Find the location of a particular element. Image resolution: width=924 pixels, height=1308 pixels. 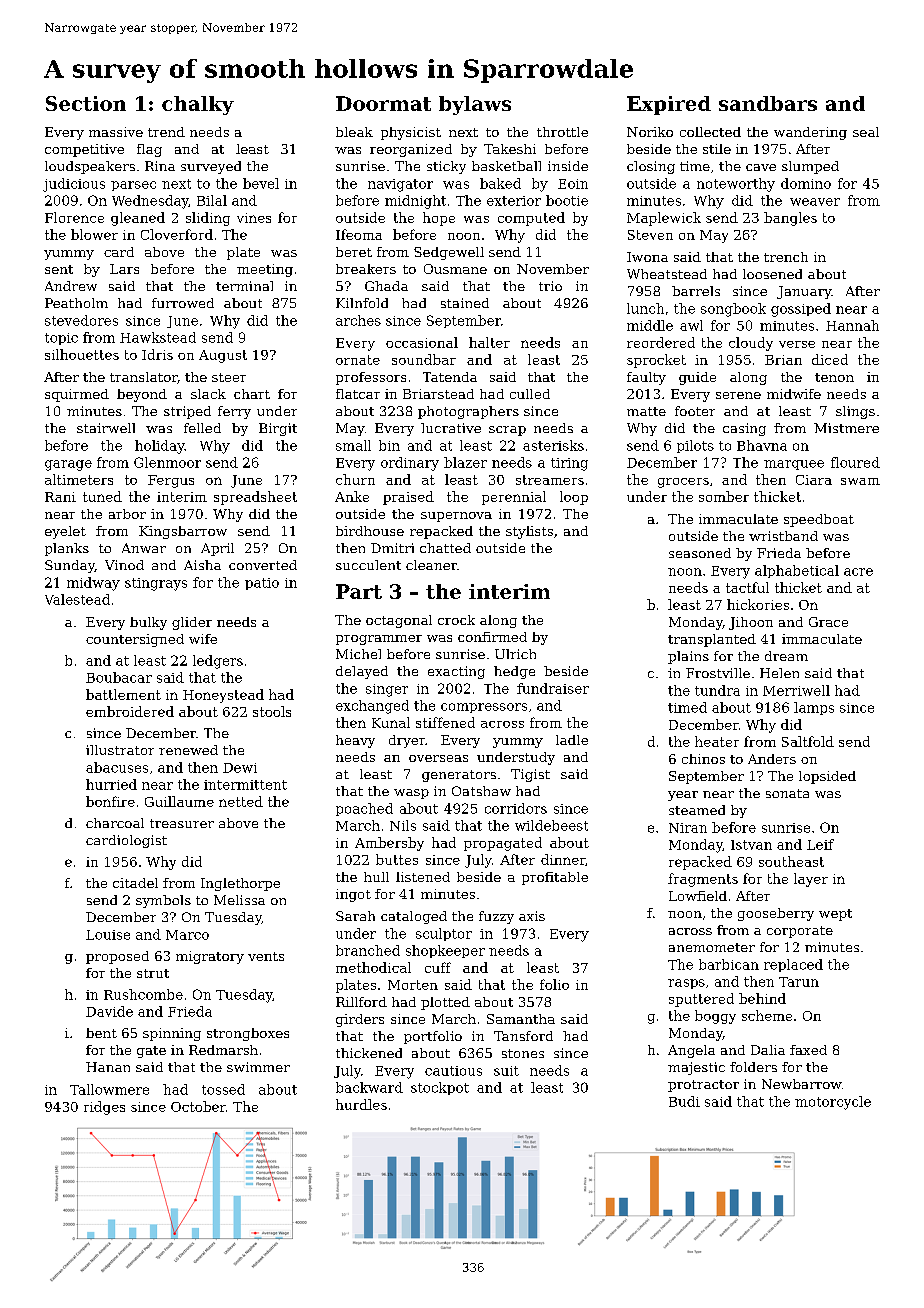

motorcycle is located at coordinates (833, 1103).
